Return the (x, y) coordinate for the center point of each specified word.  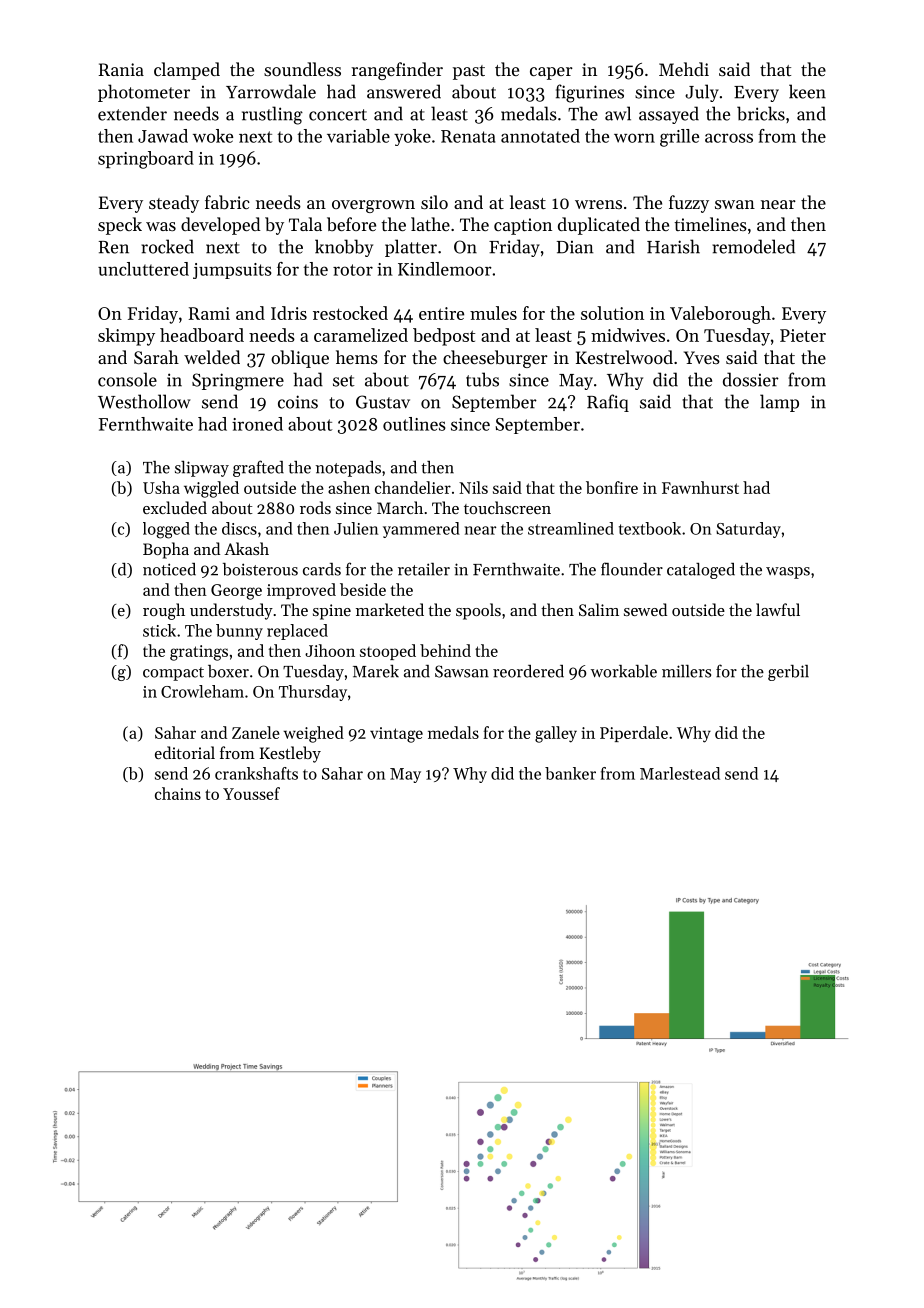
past (469, 72)
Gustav (383, 402)
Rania (121, 69)
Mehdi (684, 69)
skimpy (126, 337)
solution (612, 313)
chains (178, 793)
